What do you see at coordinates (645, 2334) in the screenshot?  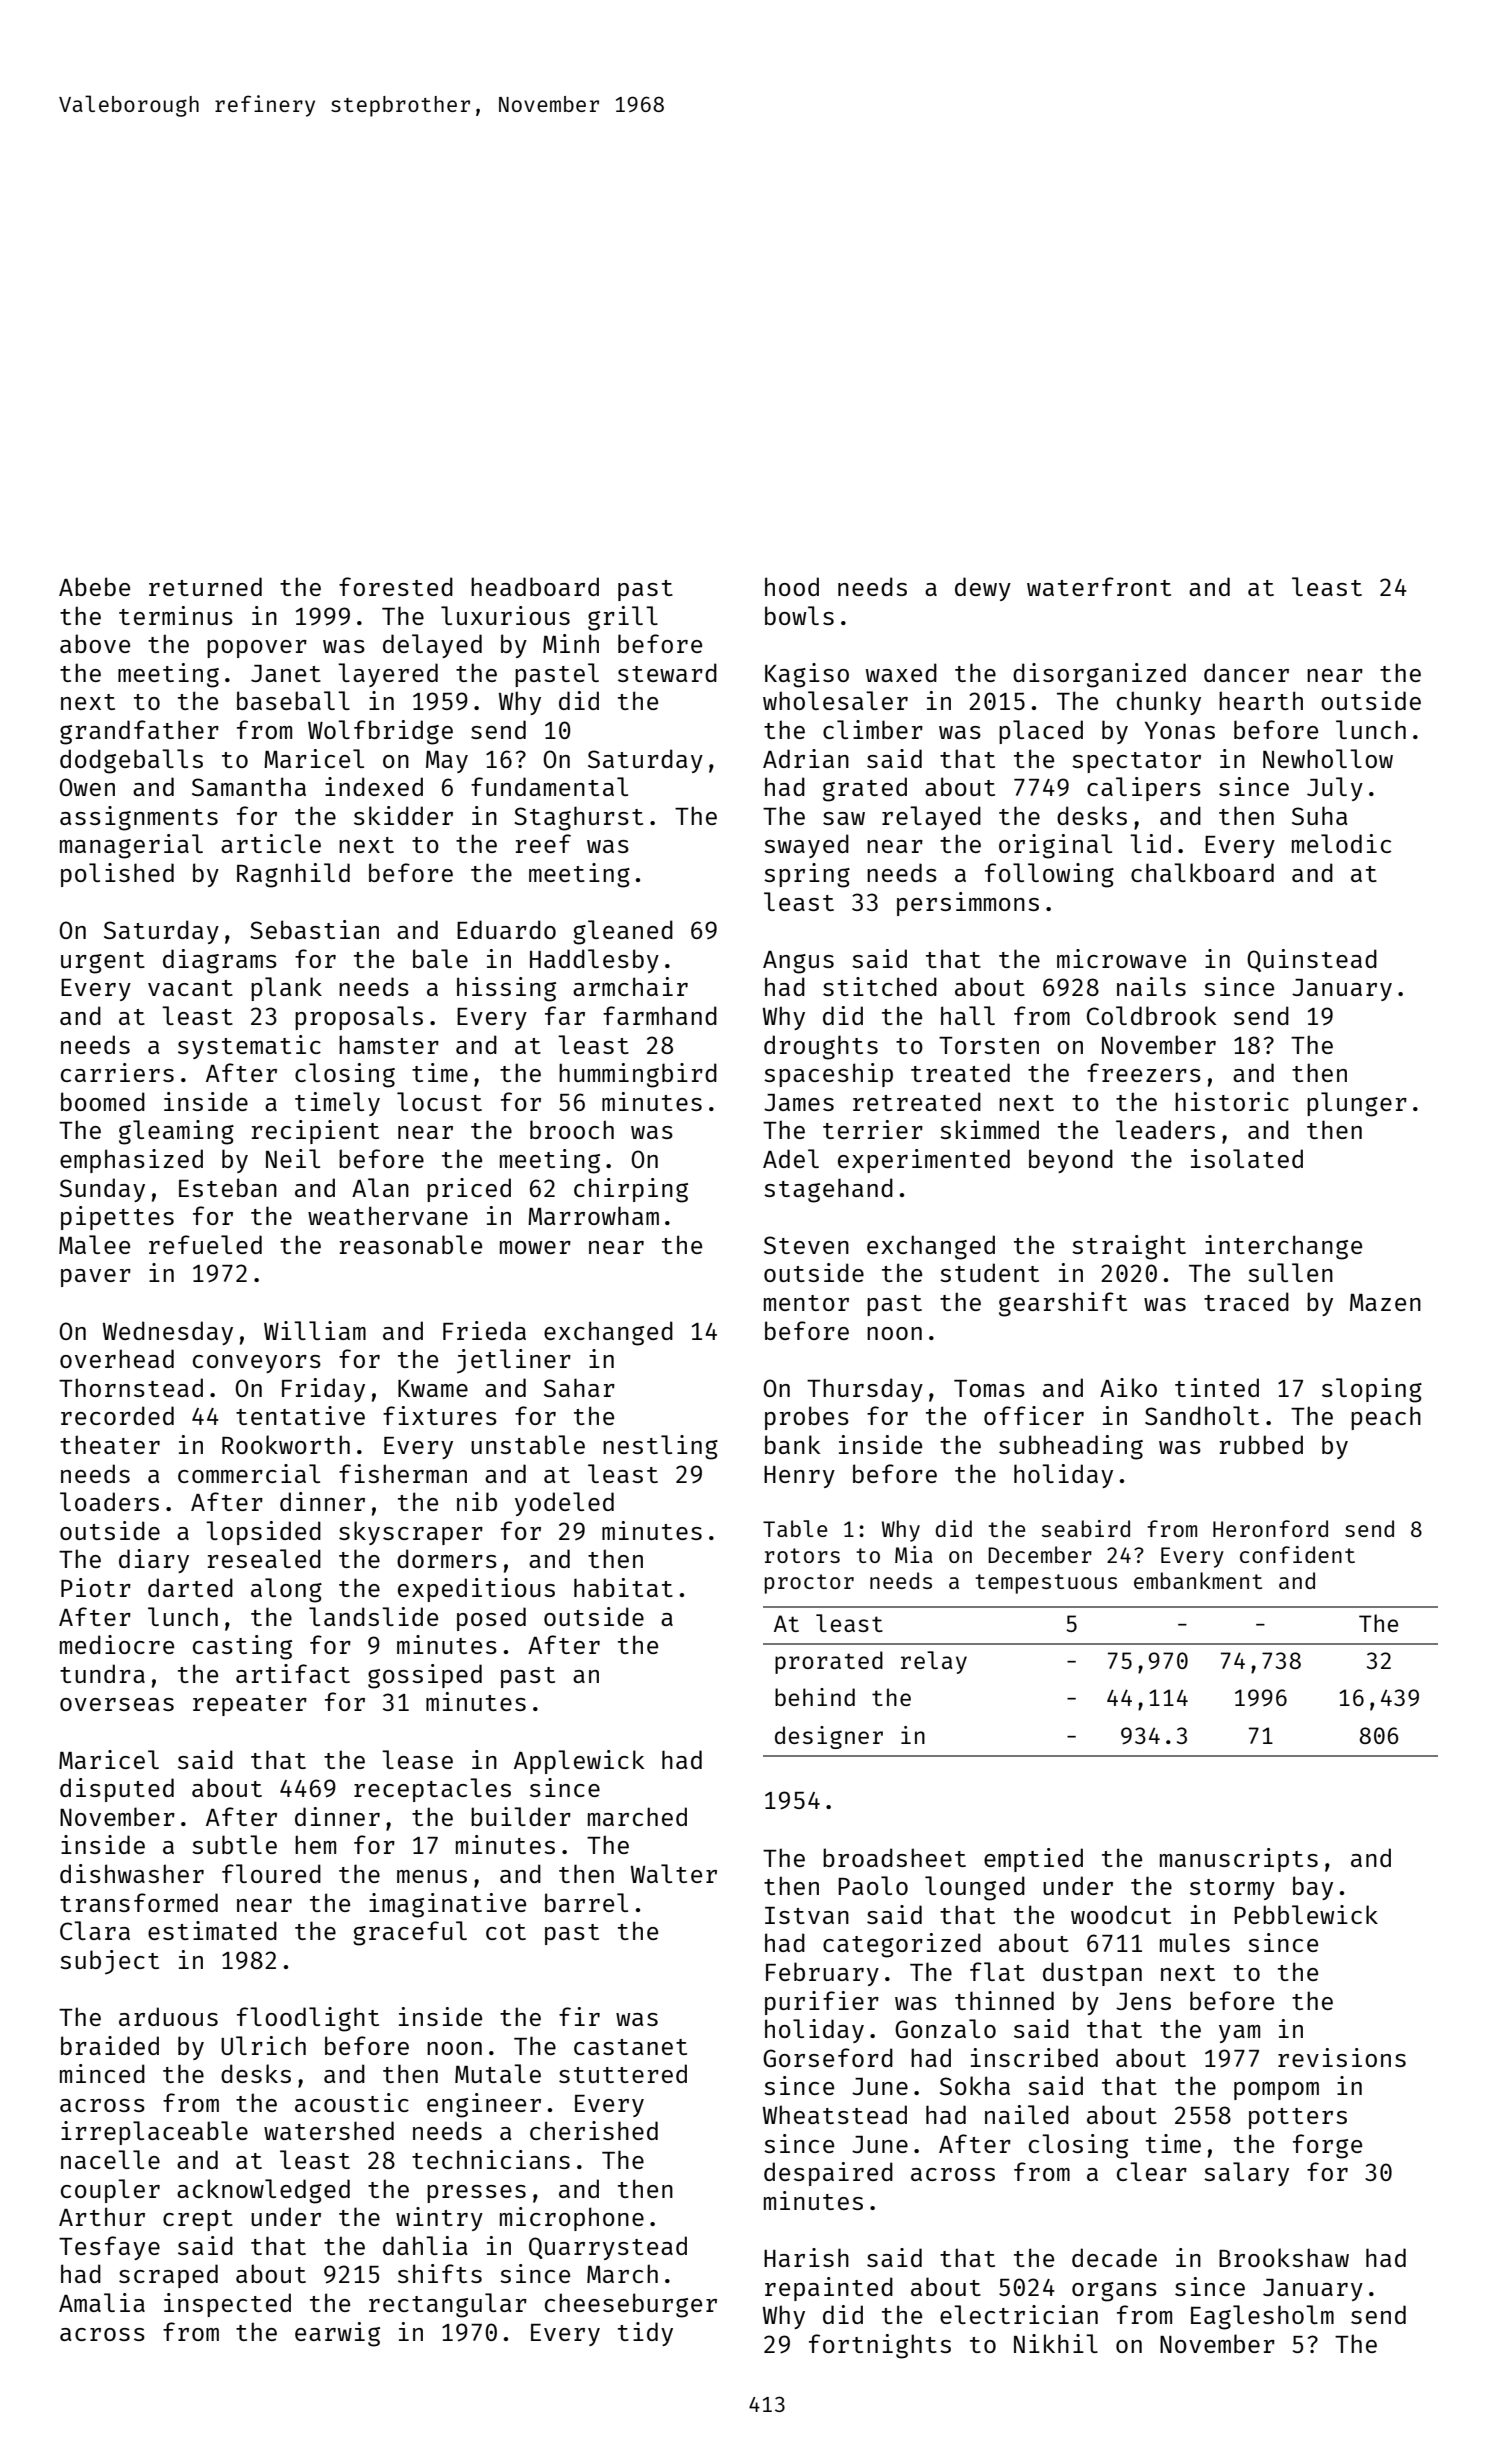 I see `tidy` at bounding box center [645, 2334].
